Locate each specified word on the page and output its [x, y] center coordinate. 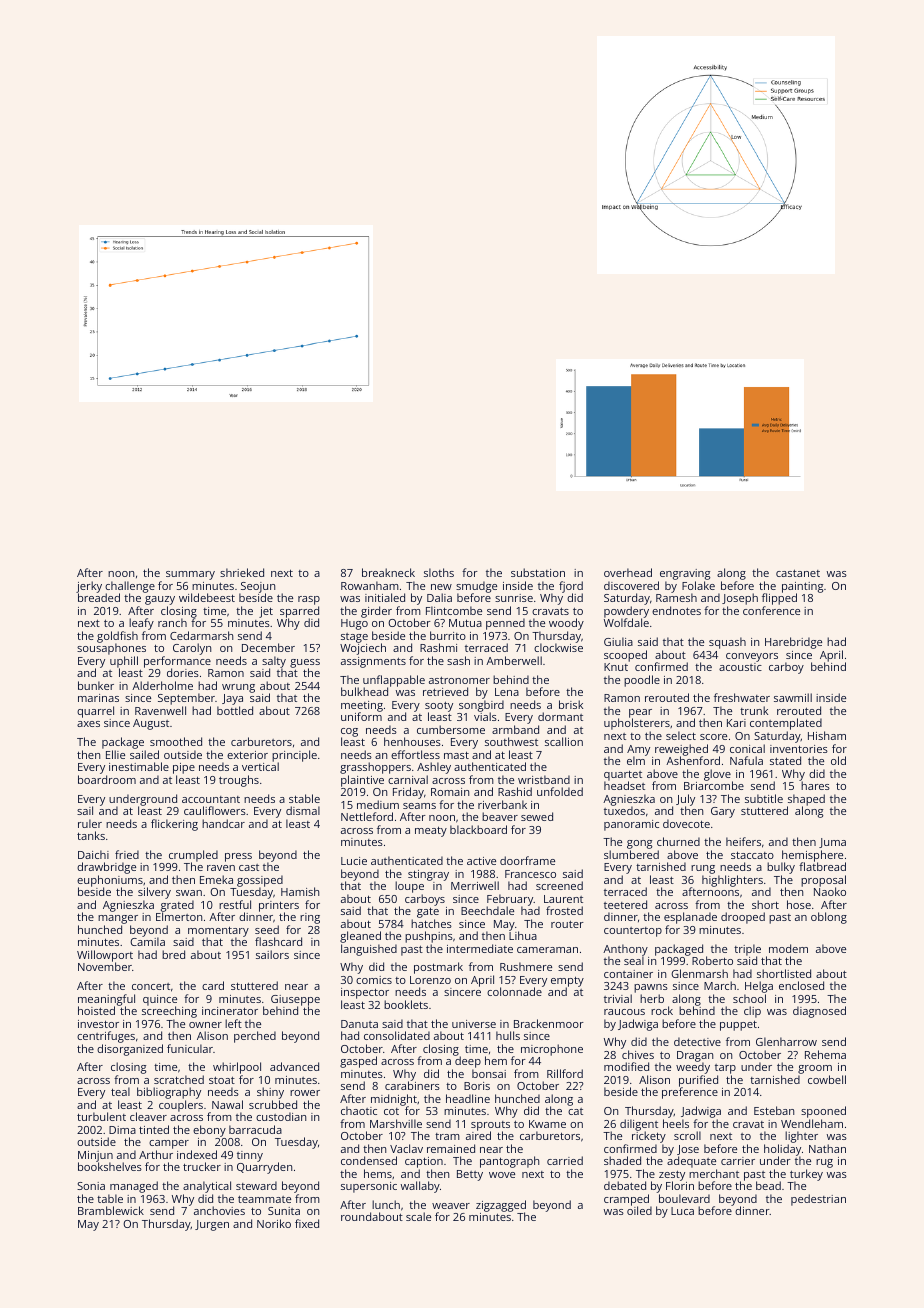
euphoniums [110, 881]
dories [183, 672]
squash [727, 643]
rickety [649, 1137]
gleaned [360, 937]
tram [447, 1136]
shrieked [242, 572]
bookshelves [110, 1167]
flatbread [822, 867]
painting [802, 588]
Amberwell [514, 660]
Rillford [565, 1073]
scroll [687, 1135]
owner [205, 1025]
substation [538, 572]
